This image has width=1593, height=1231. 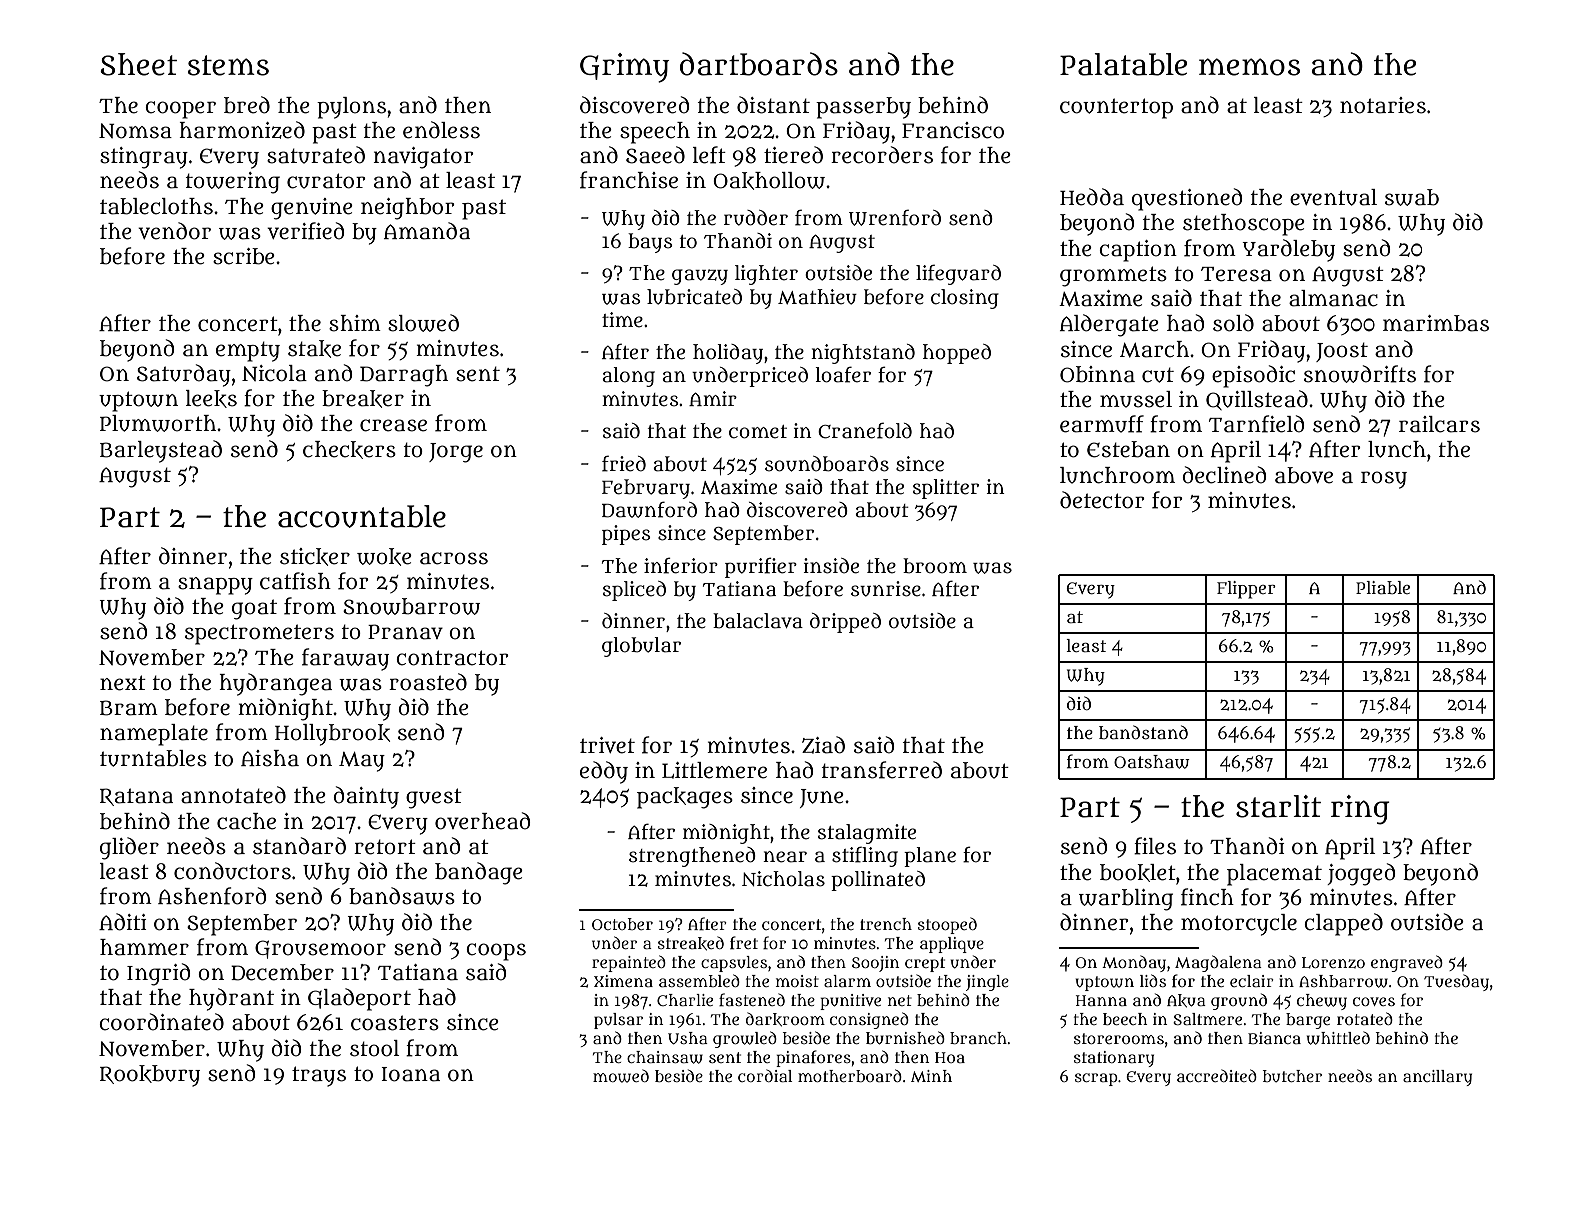 What do you see at coordinates (161, 1022) in the image?
I see `coordinated` at bounding box center [161, 1022].
